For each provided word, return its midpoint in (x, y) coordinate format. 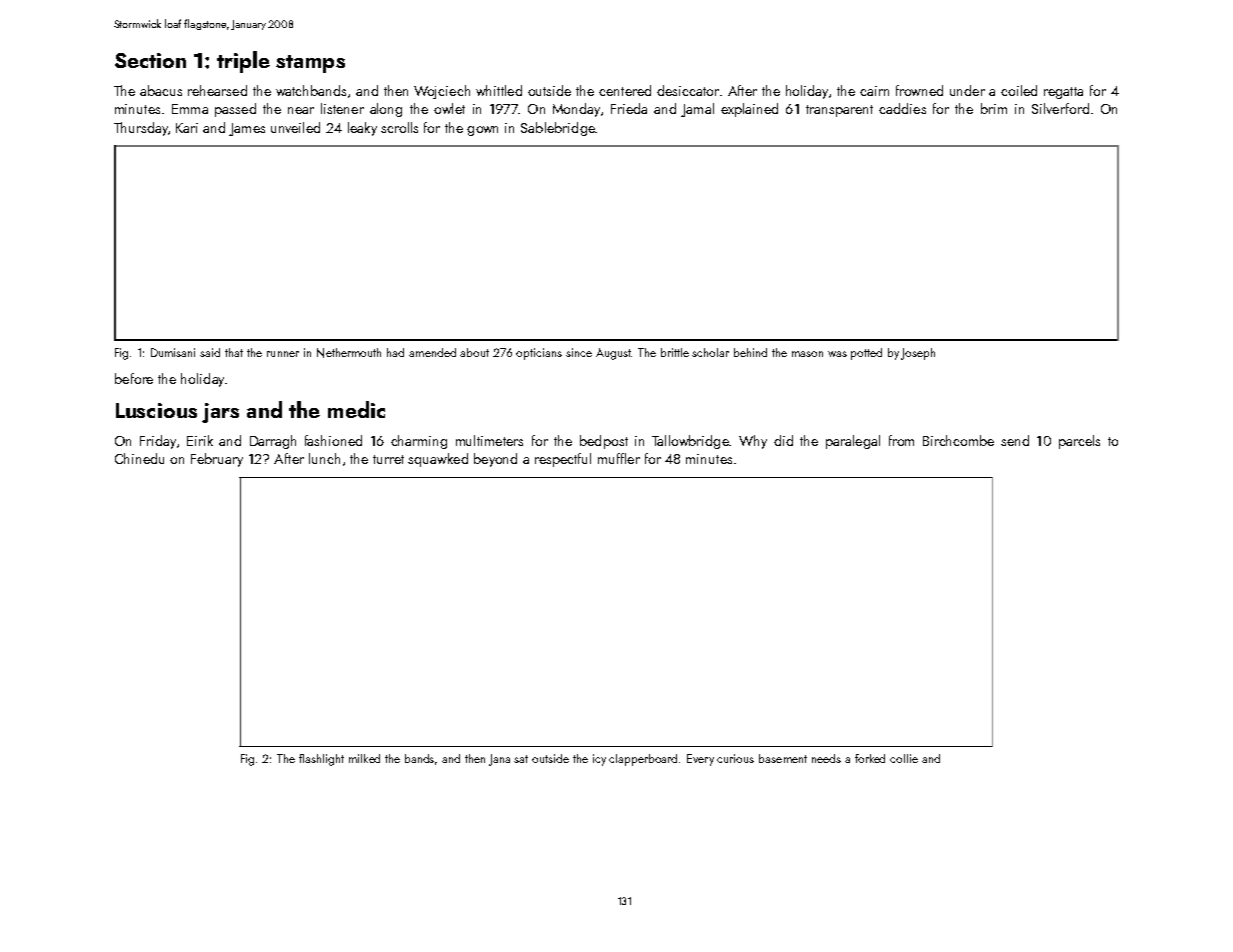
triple (243, 62)
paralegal (853, 442)
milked (364, 758)
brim (994, 108)
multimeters (489, 440)
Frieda (629, 108)
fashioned (333, 440)
